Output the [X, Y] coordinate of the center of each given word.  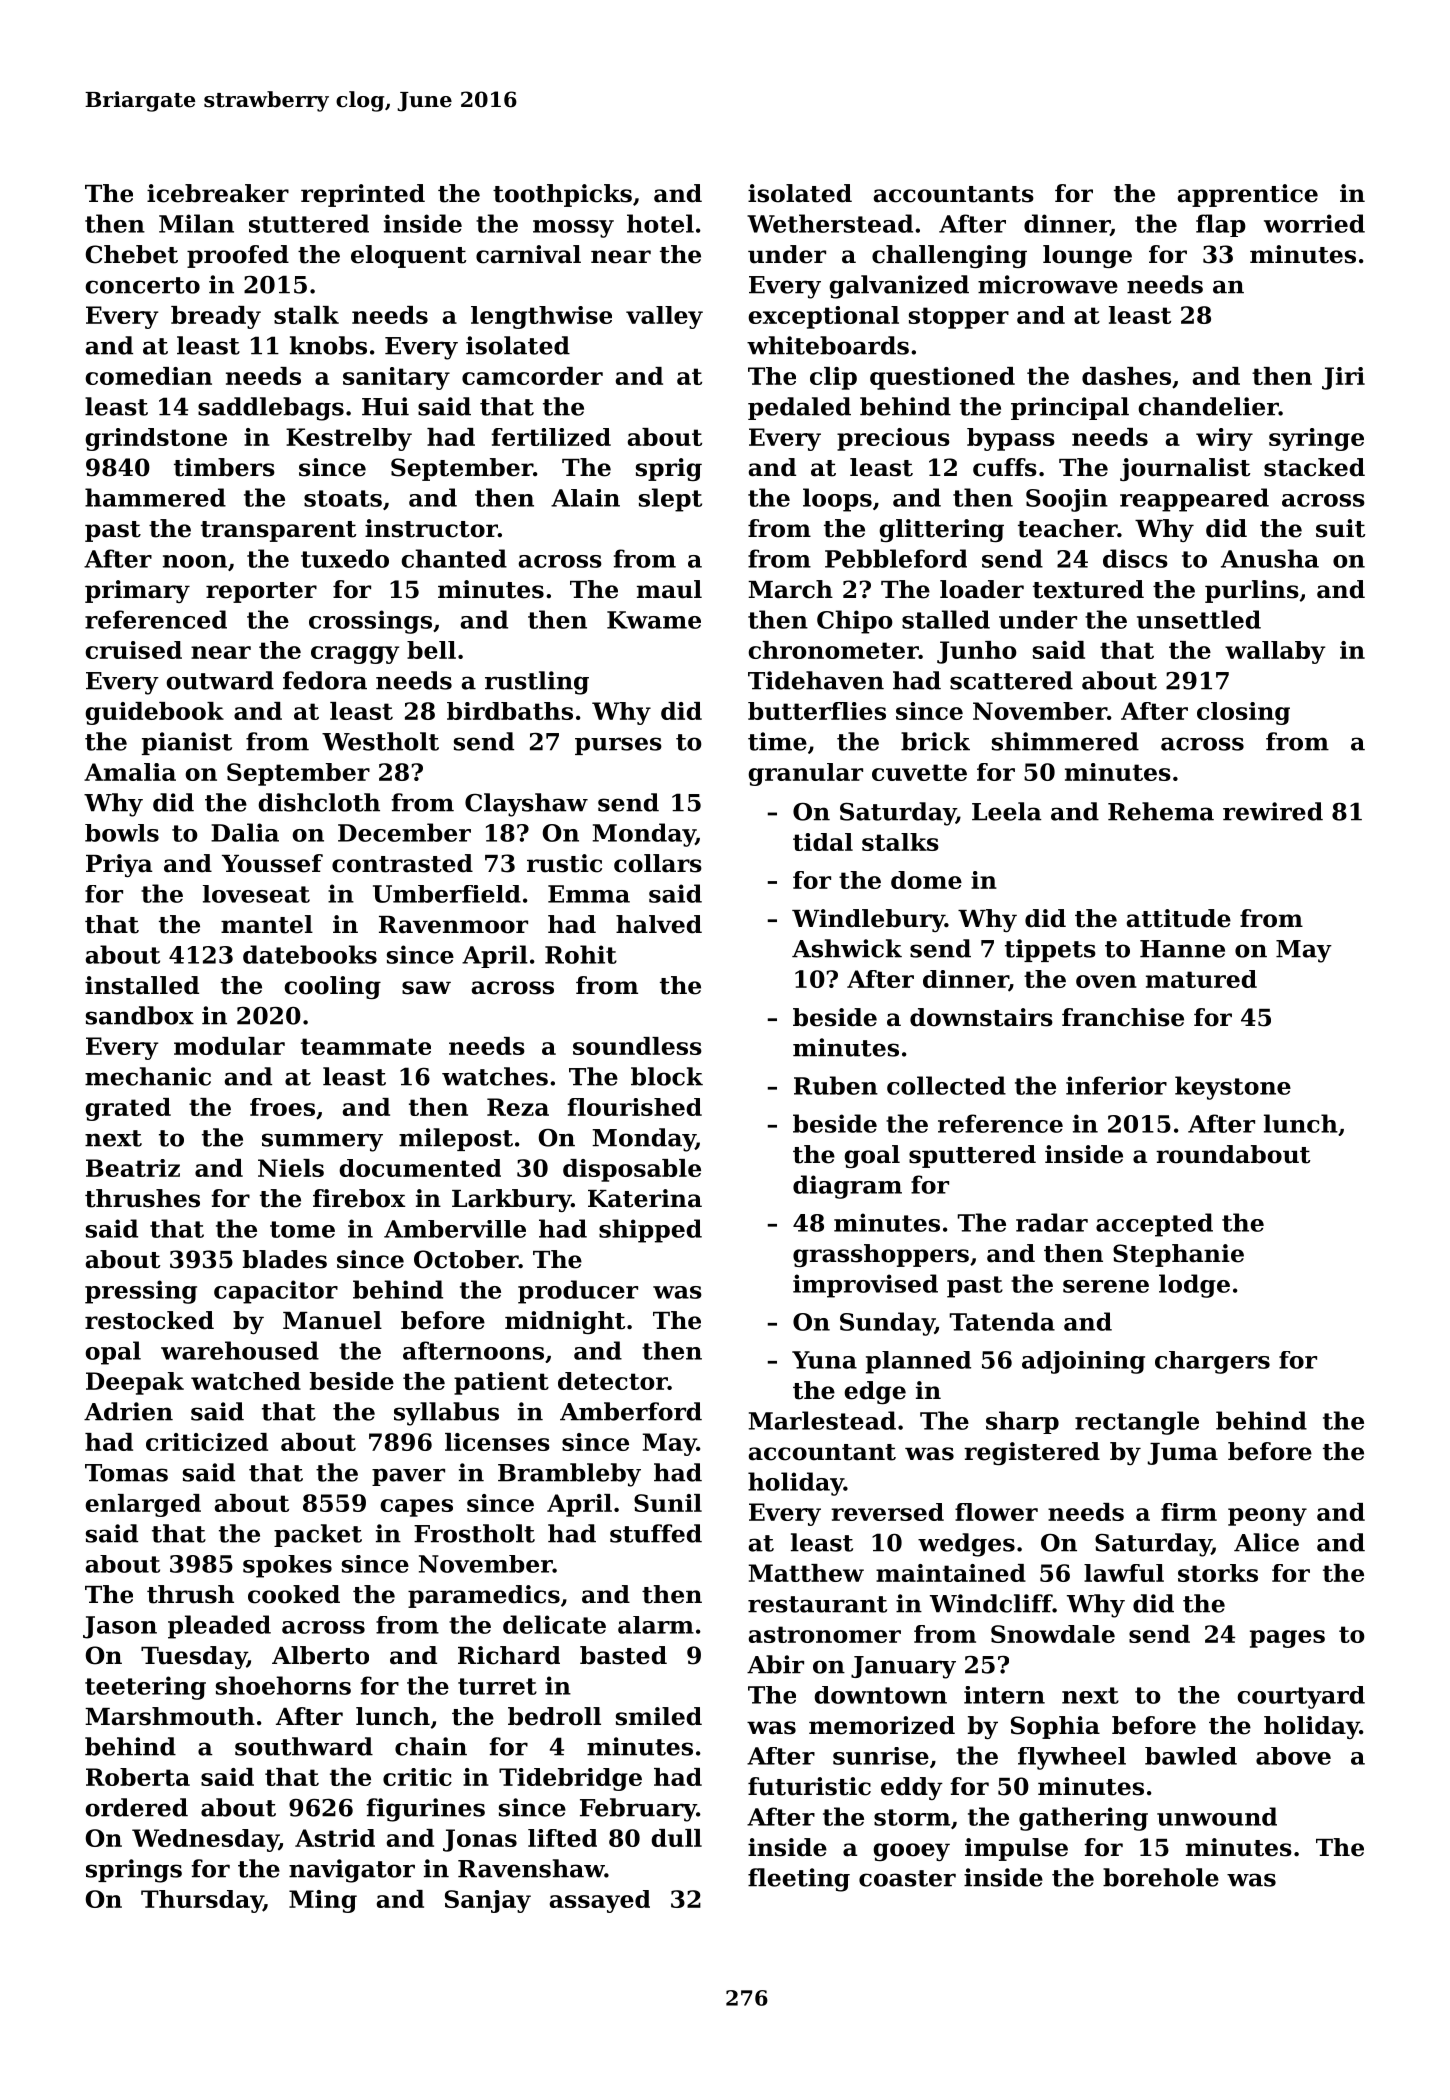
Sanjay [488, 1901]
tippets [1050, 950]
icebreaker [218, 193]
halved [659, 924]
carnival [528, 254]
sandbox [140, 1015]
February [638, 1810]
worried [1314, 223]
